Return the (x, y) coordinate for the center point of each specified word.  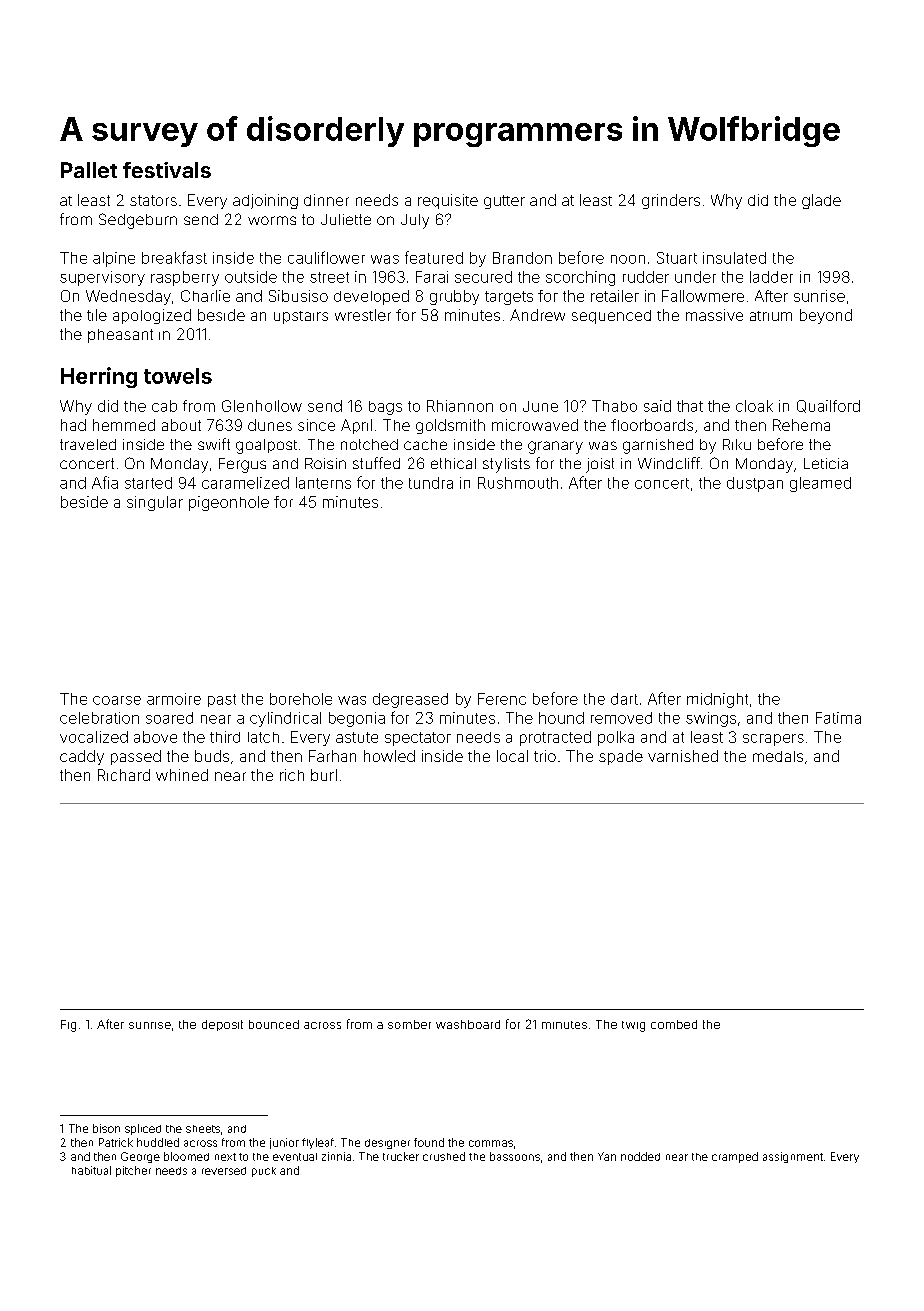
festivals (167, 170)
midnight (717, 700)
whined (182, 775)
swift (214, 444)
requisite (448, 201)
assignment (793, 1157)
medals (778, 756)
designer (387, 1144)
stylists (506, 465)
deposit (222, 1025)
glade (821, 201)
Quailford (828, 406)
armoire (174, 699)
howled (389, 756)
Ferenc (502, 699)
